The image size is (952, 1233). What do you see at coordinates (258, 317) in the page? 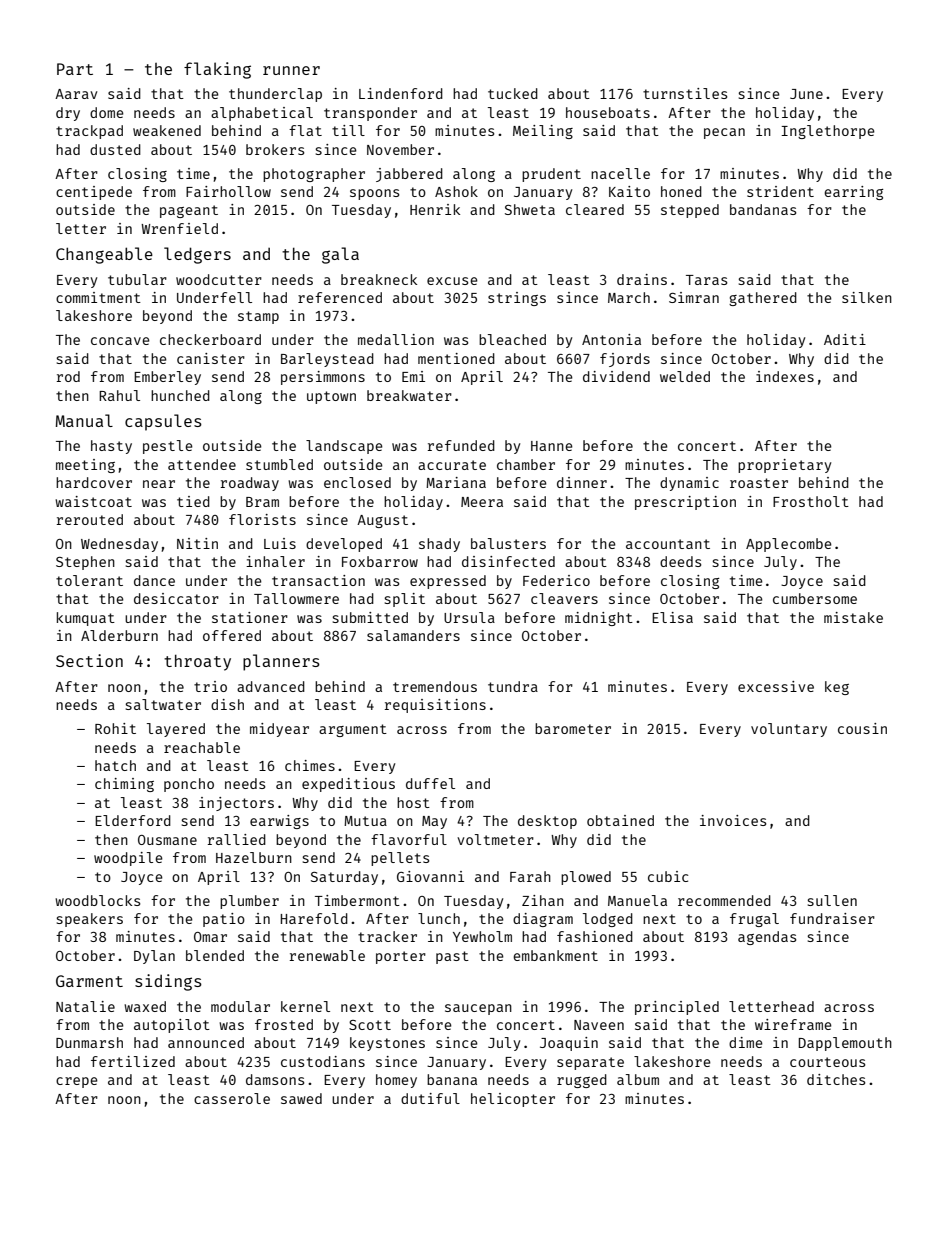
I see `stamp` at bounding box center [258, 317].
